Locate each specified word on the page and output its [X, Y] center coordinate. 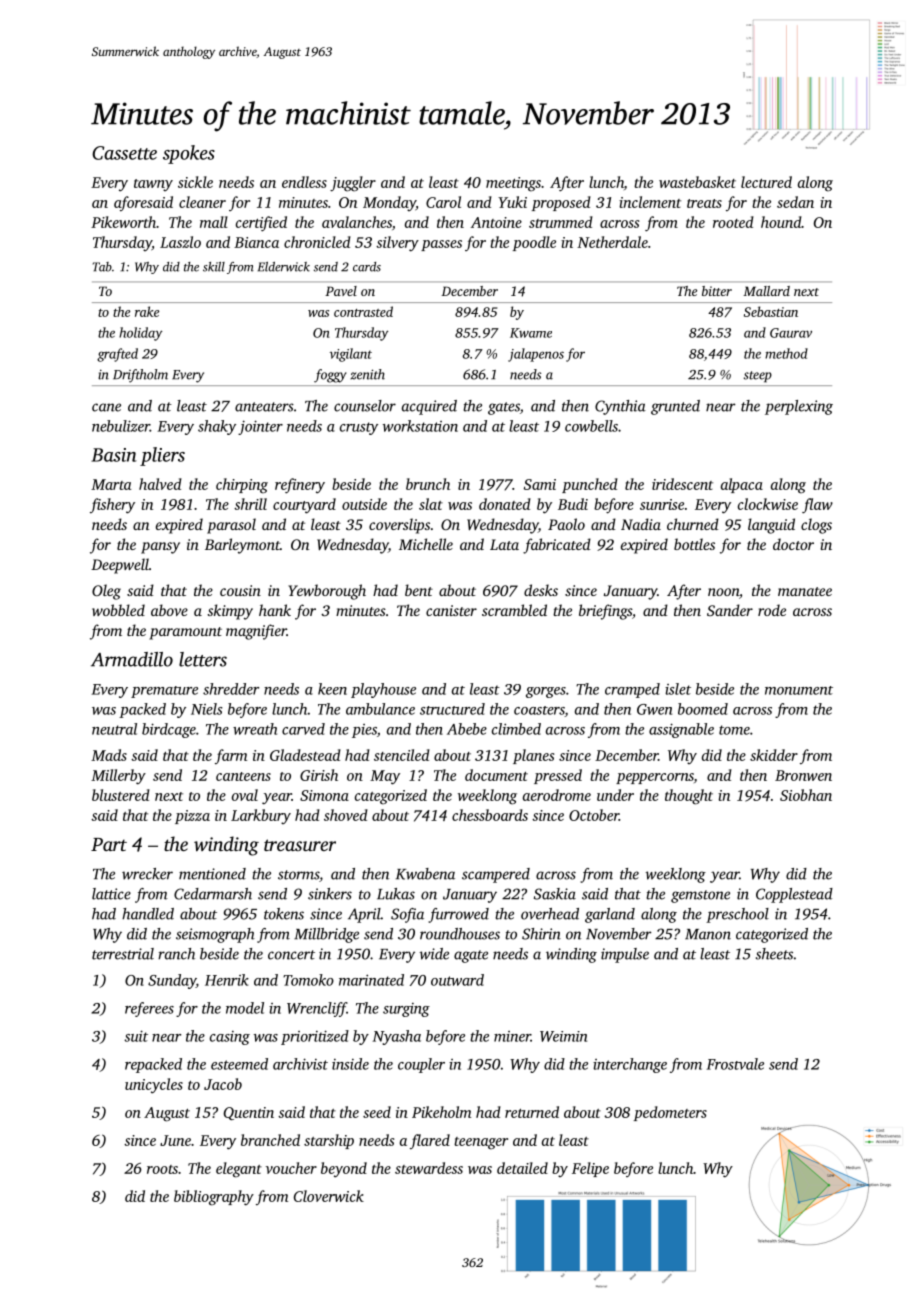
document [496, 775]
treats [704, 203]
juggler [353, 184]
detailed [522, 1168]
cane [106, 407]
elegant [239, 1170]
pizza [192, 817]
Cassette [124, 153]
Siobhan [806, 795]
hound [781, 222]
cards [367, 267]
